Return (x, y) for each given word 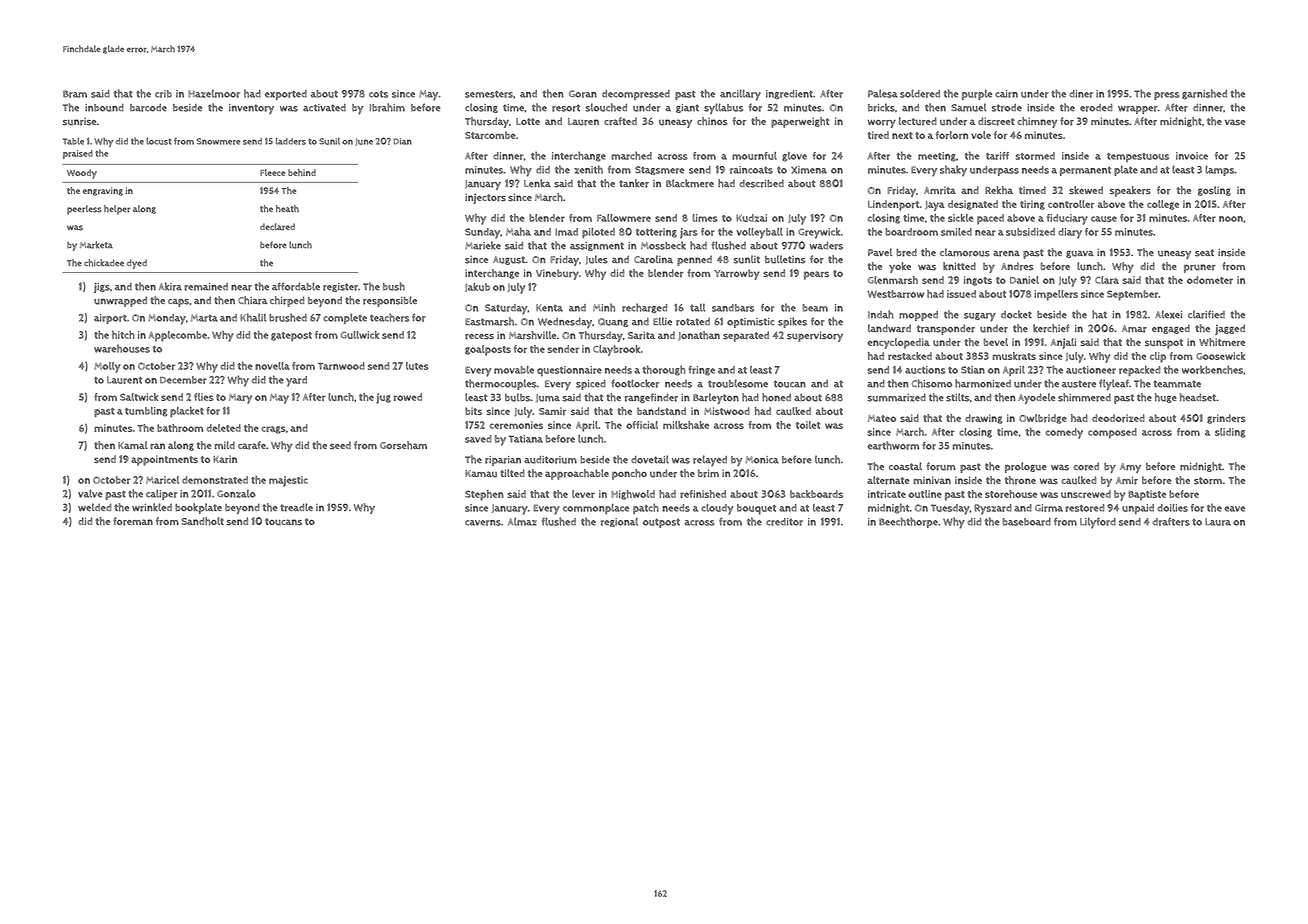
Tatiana (526, 439)
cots (378, 94)
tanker (634, 183)
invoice (1192, 156)
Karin (225, 459)
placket (187, 411)
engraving (103, 191)
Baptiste (1147, 495)
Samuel (968, 107)
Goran (583, 94)
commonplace (596, 509)
